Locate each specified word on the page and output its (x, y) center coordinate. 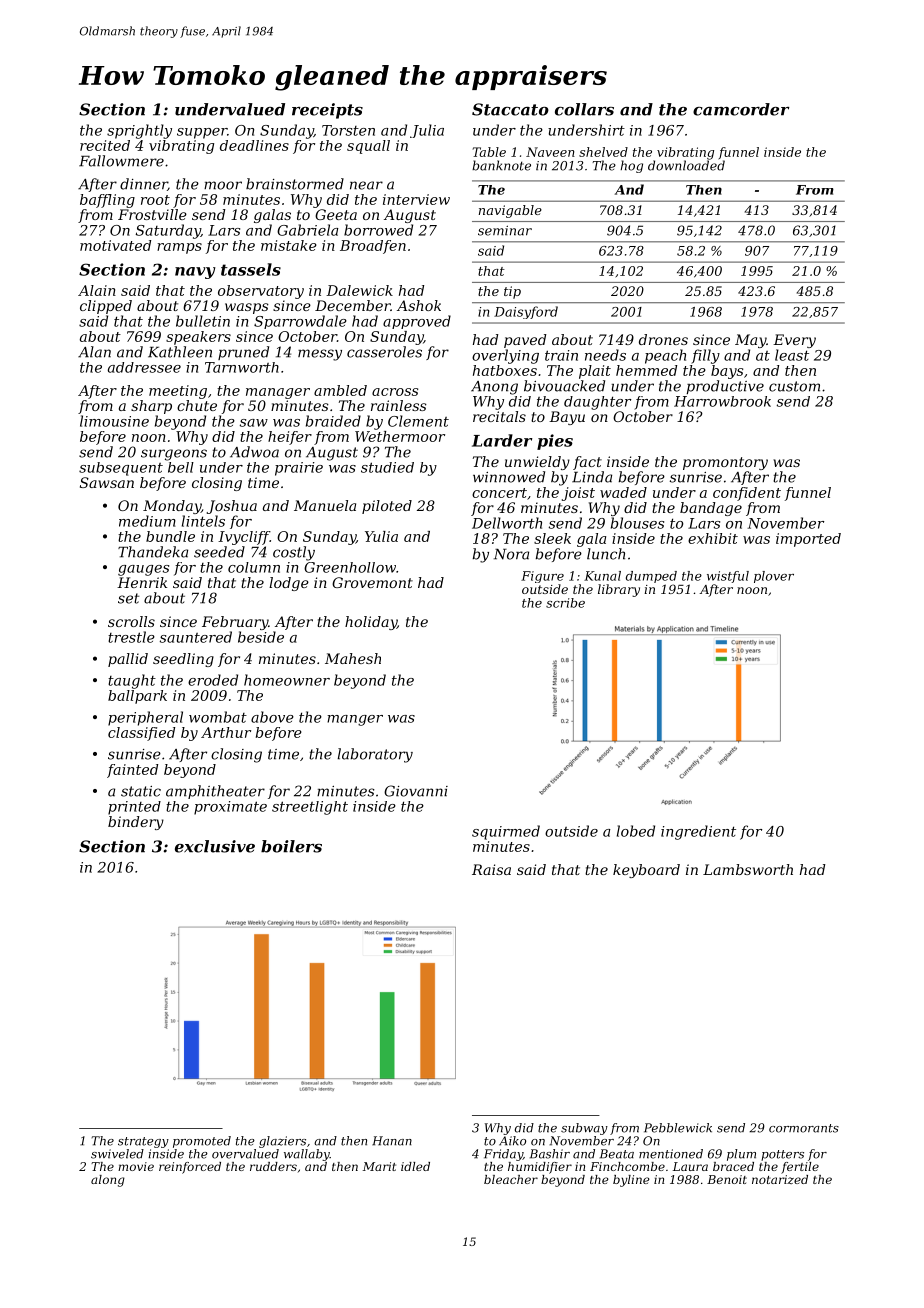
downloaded (686, 165)
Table (489, 152)
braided (333, 421)
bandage (711, 509)
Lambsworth (748, 869)
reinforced (190, 1168)
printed (134, 808)
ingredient (698, 832)
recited (105, 145)
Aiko (512, 1141)
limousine (114, 421)
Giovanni (416, 791)
